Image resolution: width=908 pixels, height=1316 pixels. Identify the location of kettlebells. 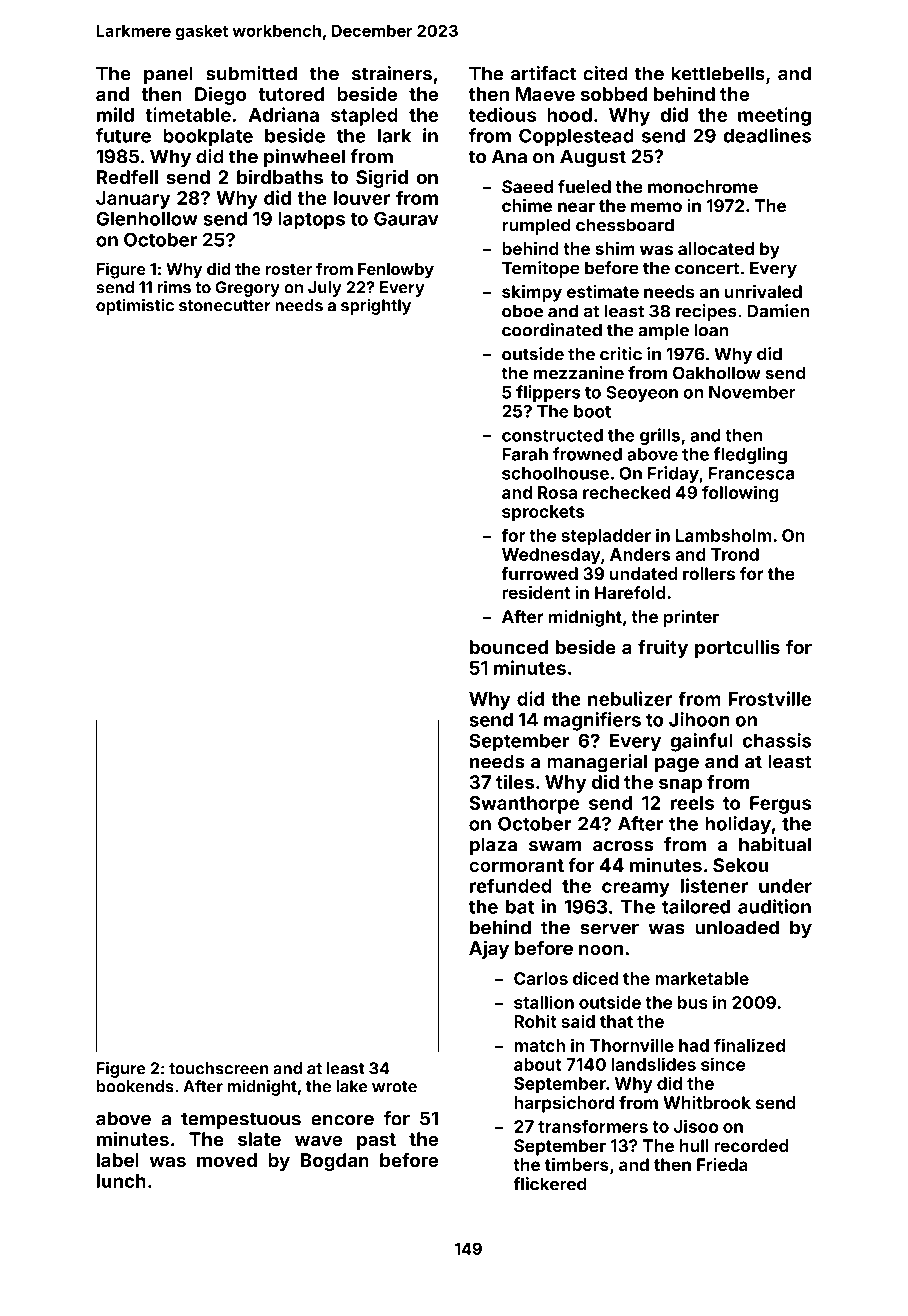
(718, 73).
